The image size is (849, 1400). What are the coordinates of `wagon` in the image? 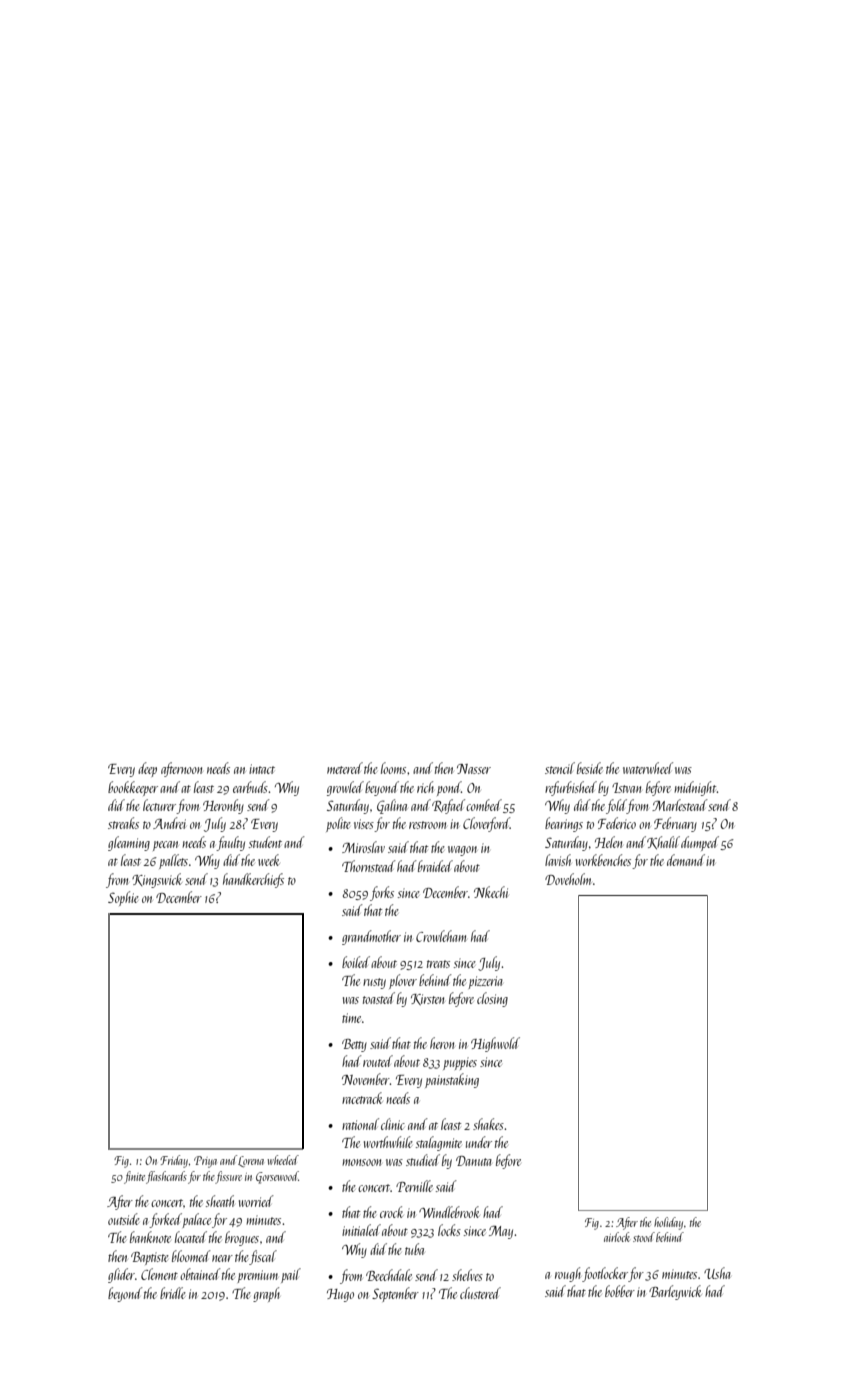 It's located at (462, 851).
